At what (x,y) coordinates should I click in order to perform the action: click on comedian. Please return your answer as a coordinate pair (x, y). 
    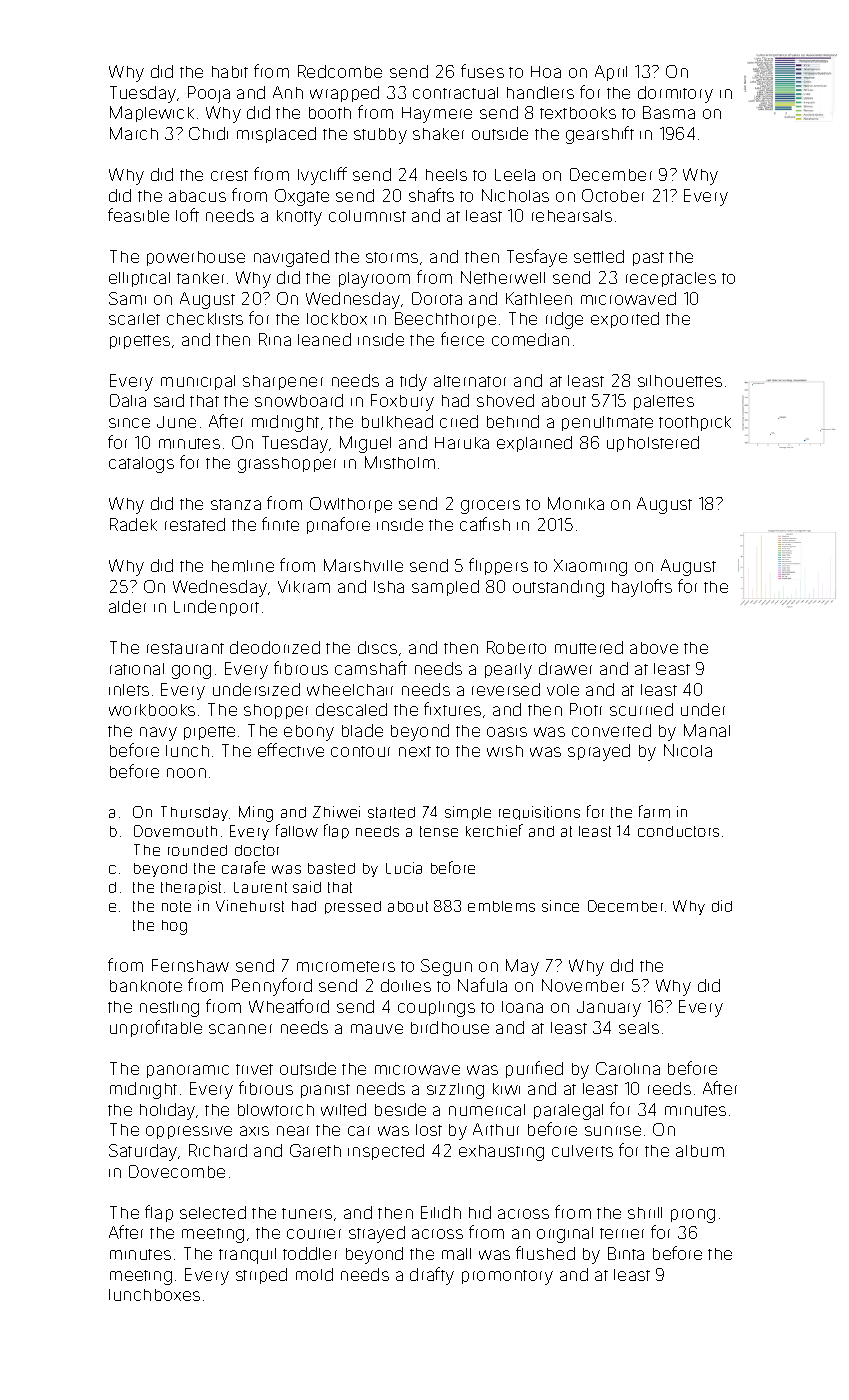
    Looking at the image, I should click on (530, 339).
